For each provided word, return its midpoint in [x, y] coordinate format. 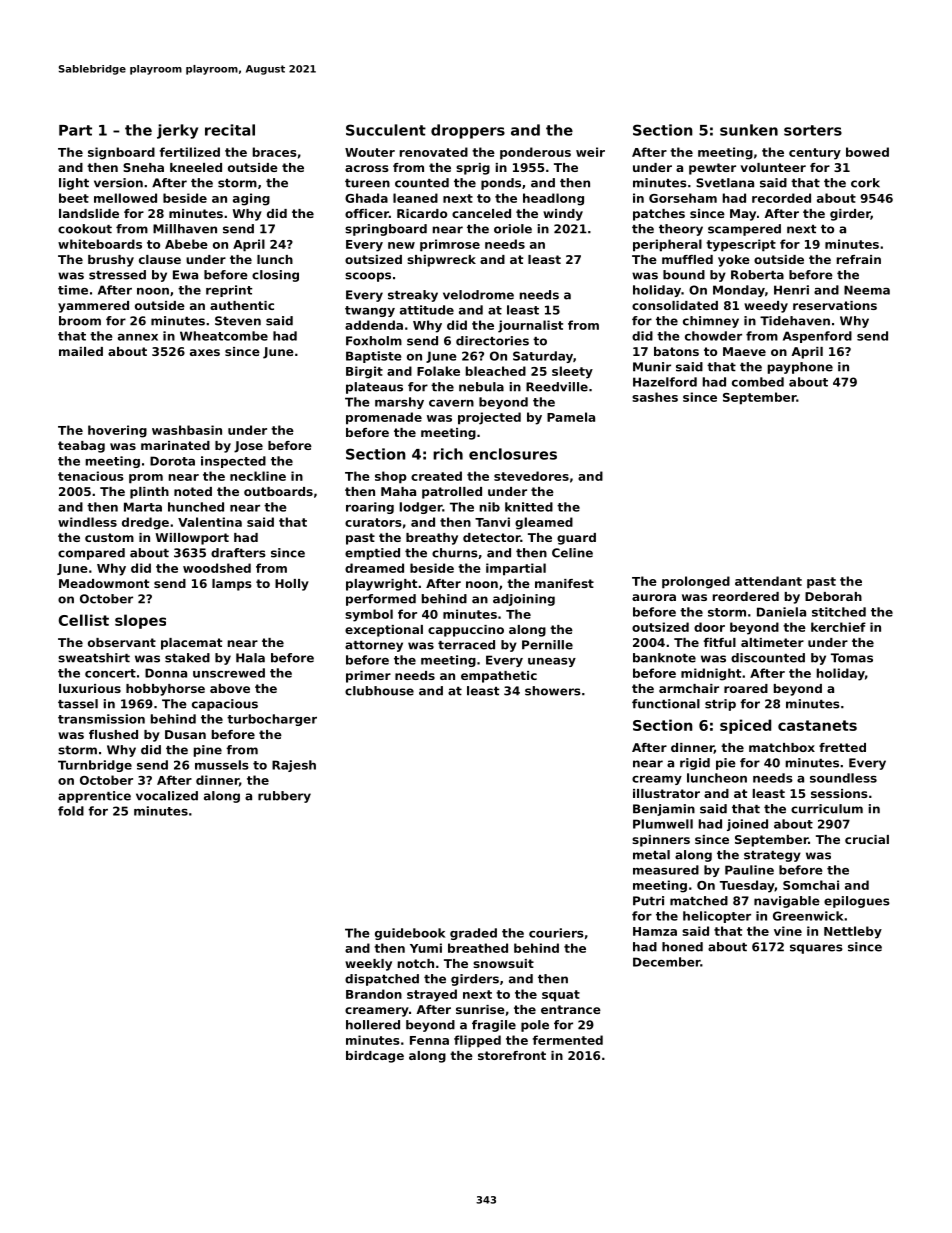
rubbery [284, 797]
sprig [473, 169]
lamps [232, 585]
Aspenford [817, 337]
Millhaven [185, 229]
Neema [867, 290]
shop [391, 477]
